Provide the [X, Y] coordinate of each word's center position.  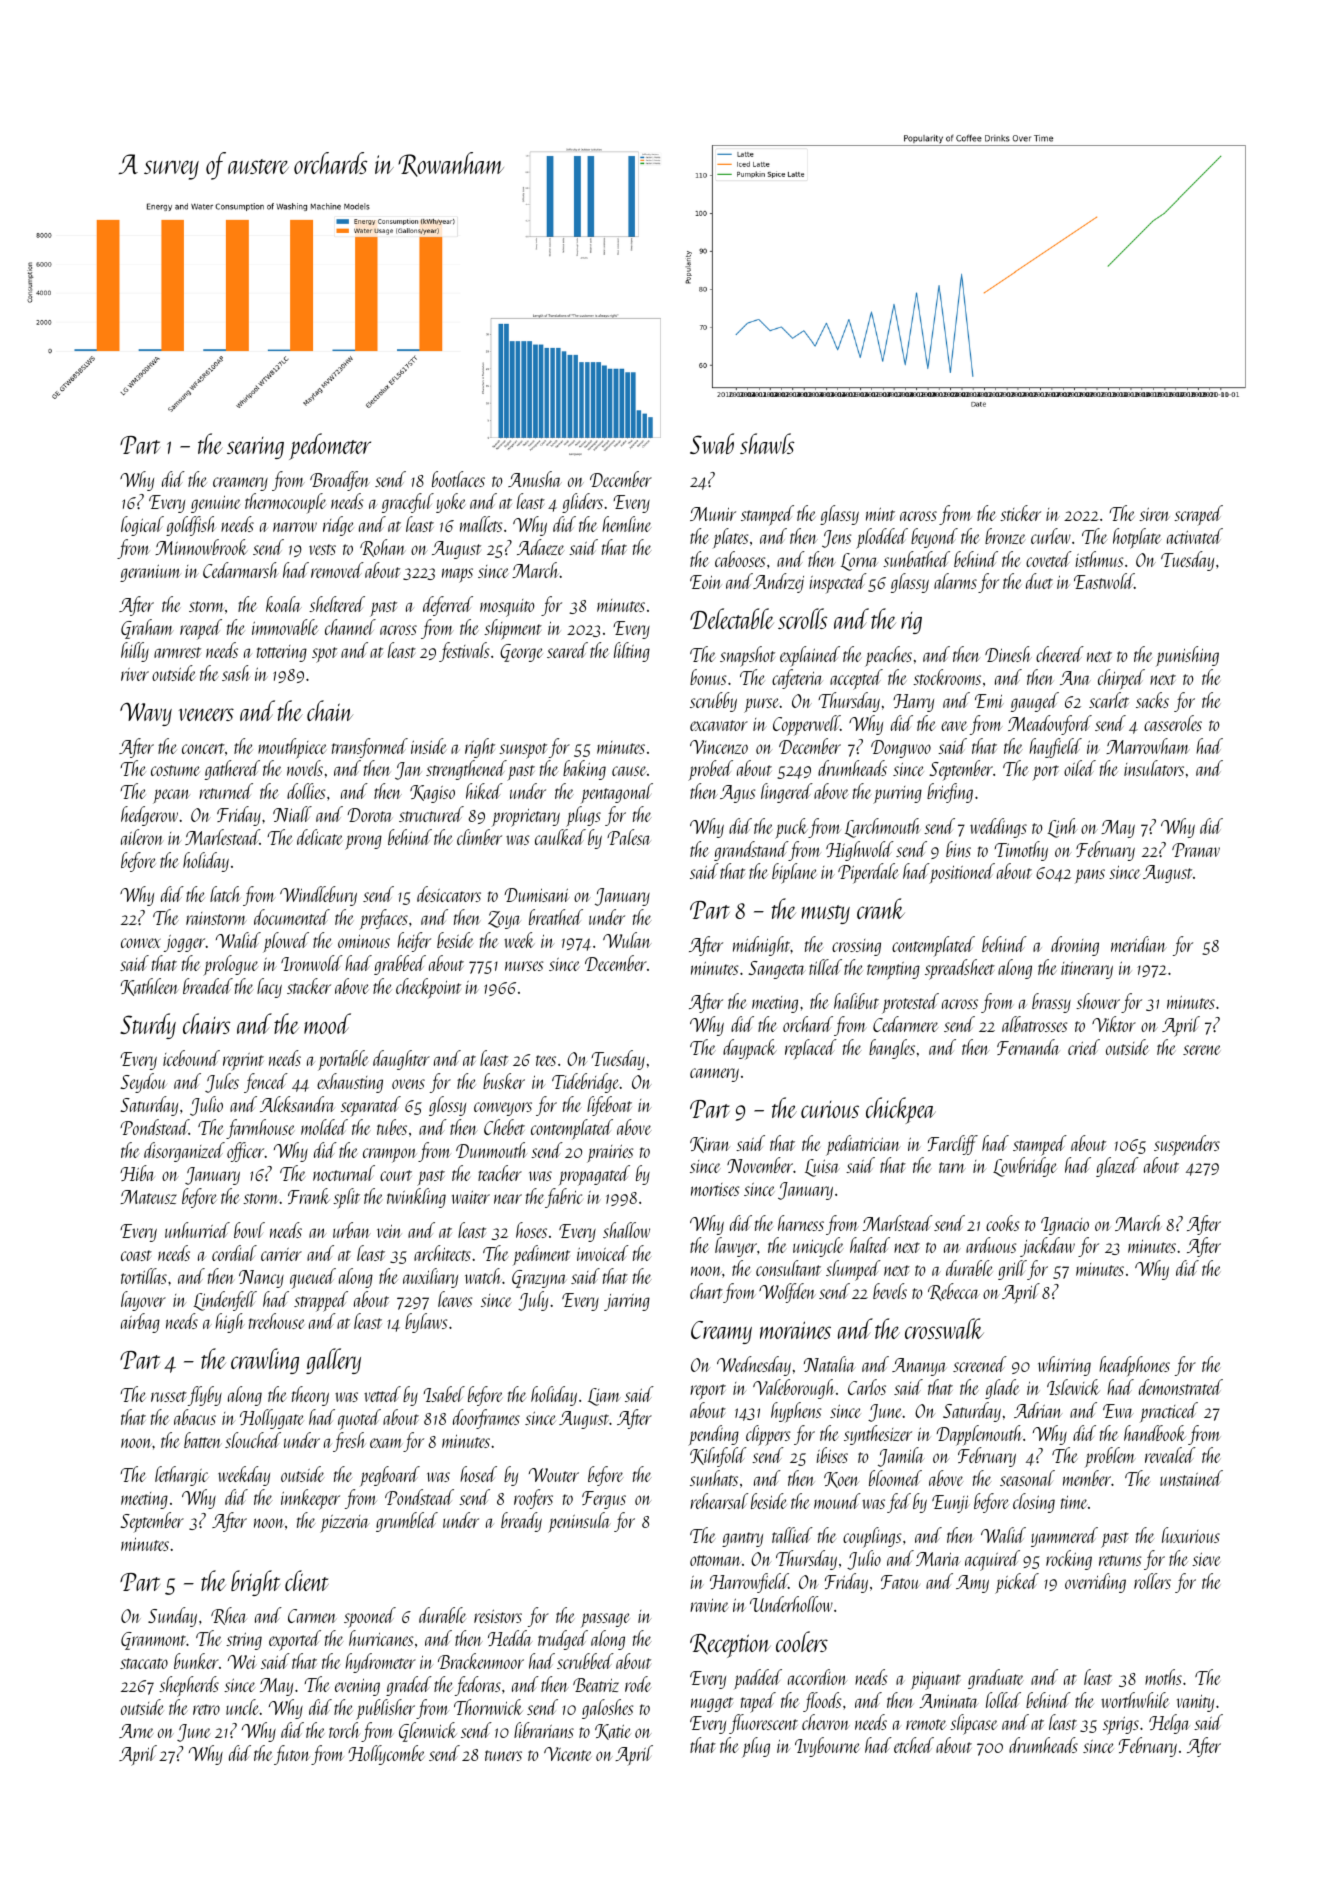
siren [1154, 514]
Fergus [604, 1500]
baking [584, 770]
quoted [359, 1419]
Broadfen [340, 481]
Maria [938, 1559]
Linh [1062, 828]
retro [206, 1709]
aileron [142, 837]
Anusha [535, 479]
